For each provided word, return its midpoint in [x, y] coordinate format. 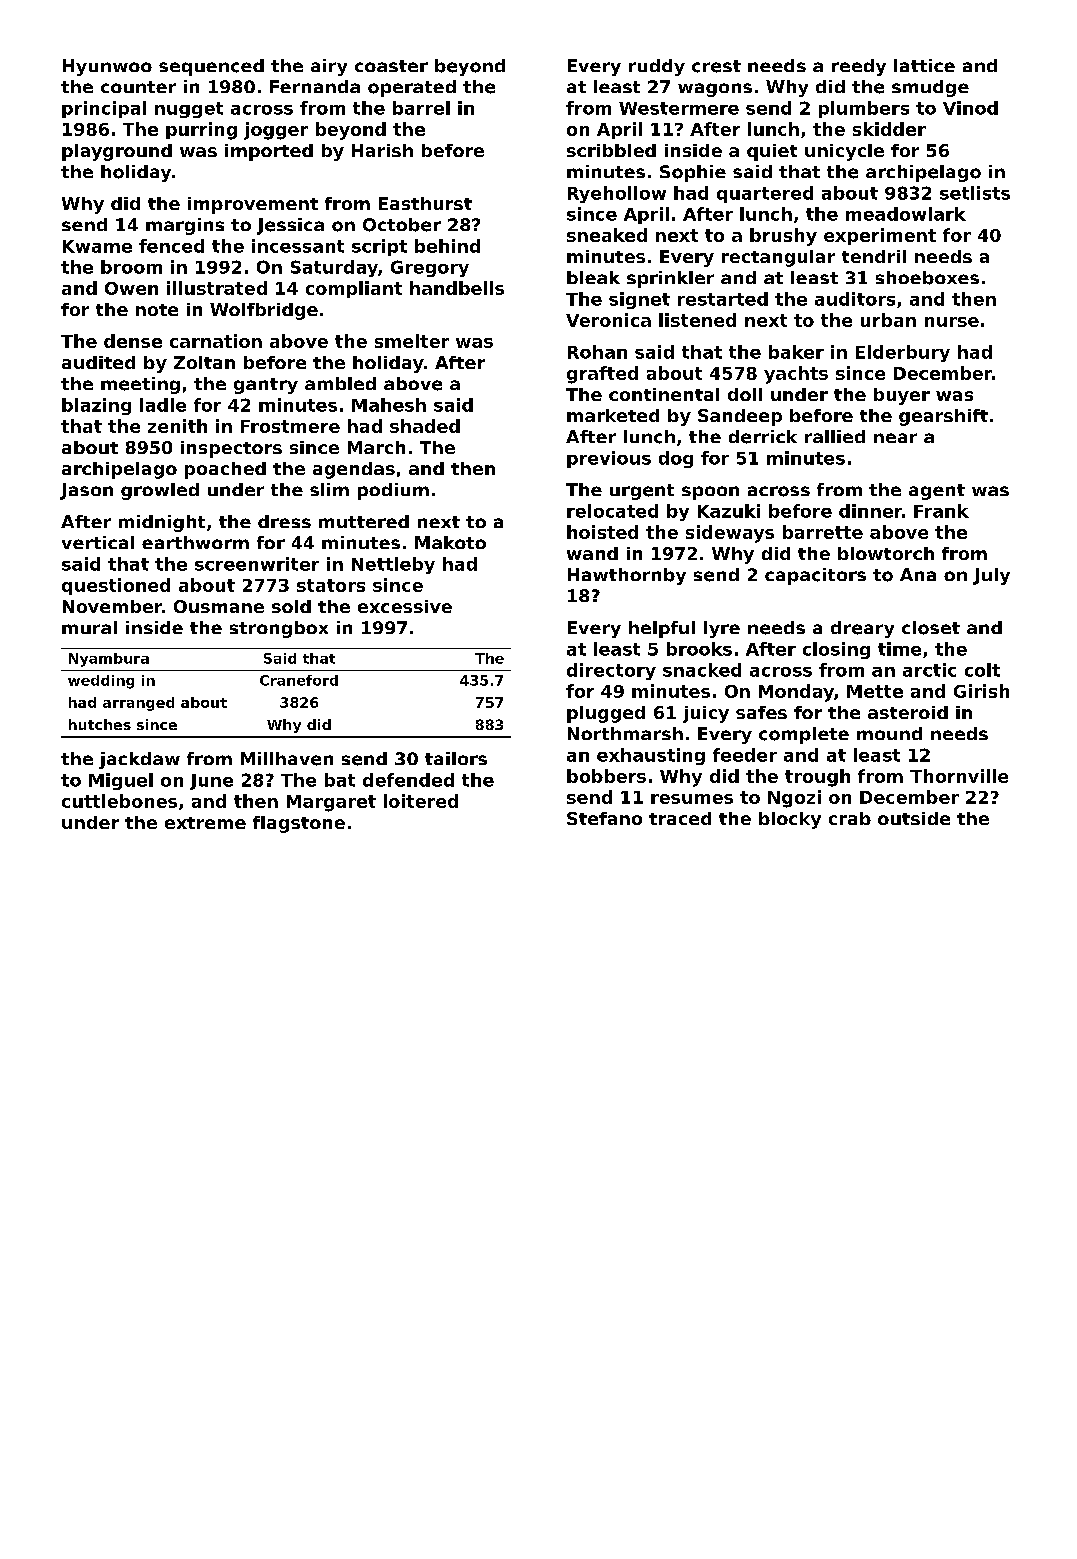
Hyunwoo [107, 67]
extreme [205, 823]
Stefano [604, 818]
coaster [391, 66]
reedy [859, 67]
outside [914, 818]
